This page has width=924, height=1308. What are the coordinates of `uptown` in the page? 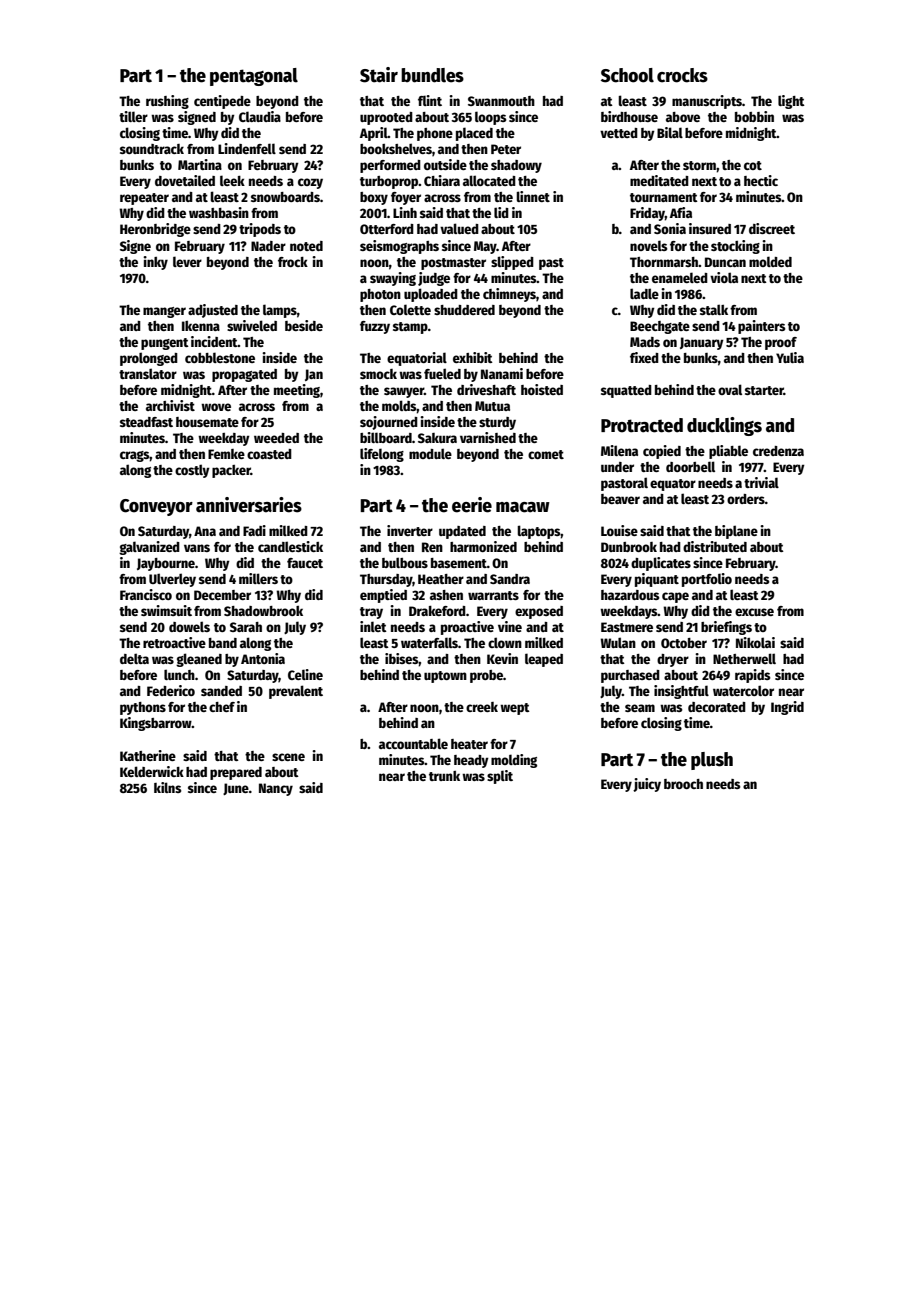 It's located at (445, 677).
